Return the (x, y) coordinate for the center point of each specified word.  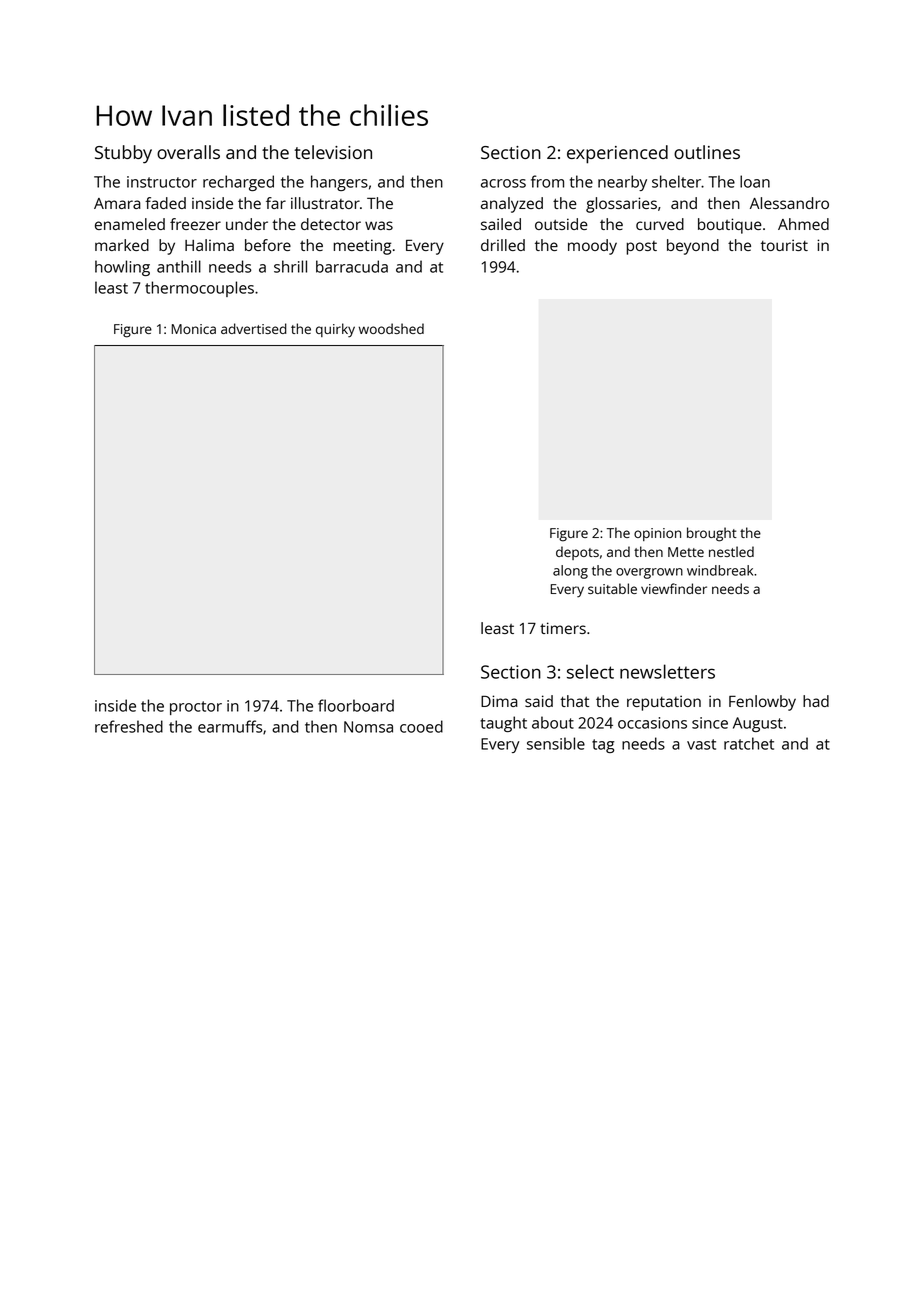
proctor (196, 708)
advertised (254, 328)
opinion (657, 534)
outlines (707, 152)
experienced (617, 154)
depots (577, 553)
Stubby (123, 154)
